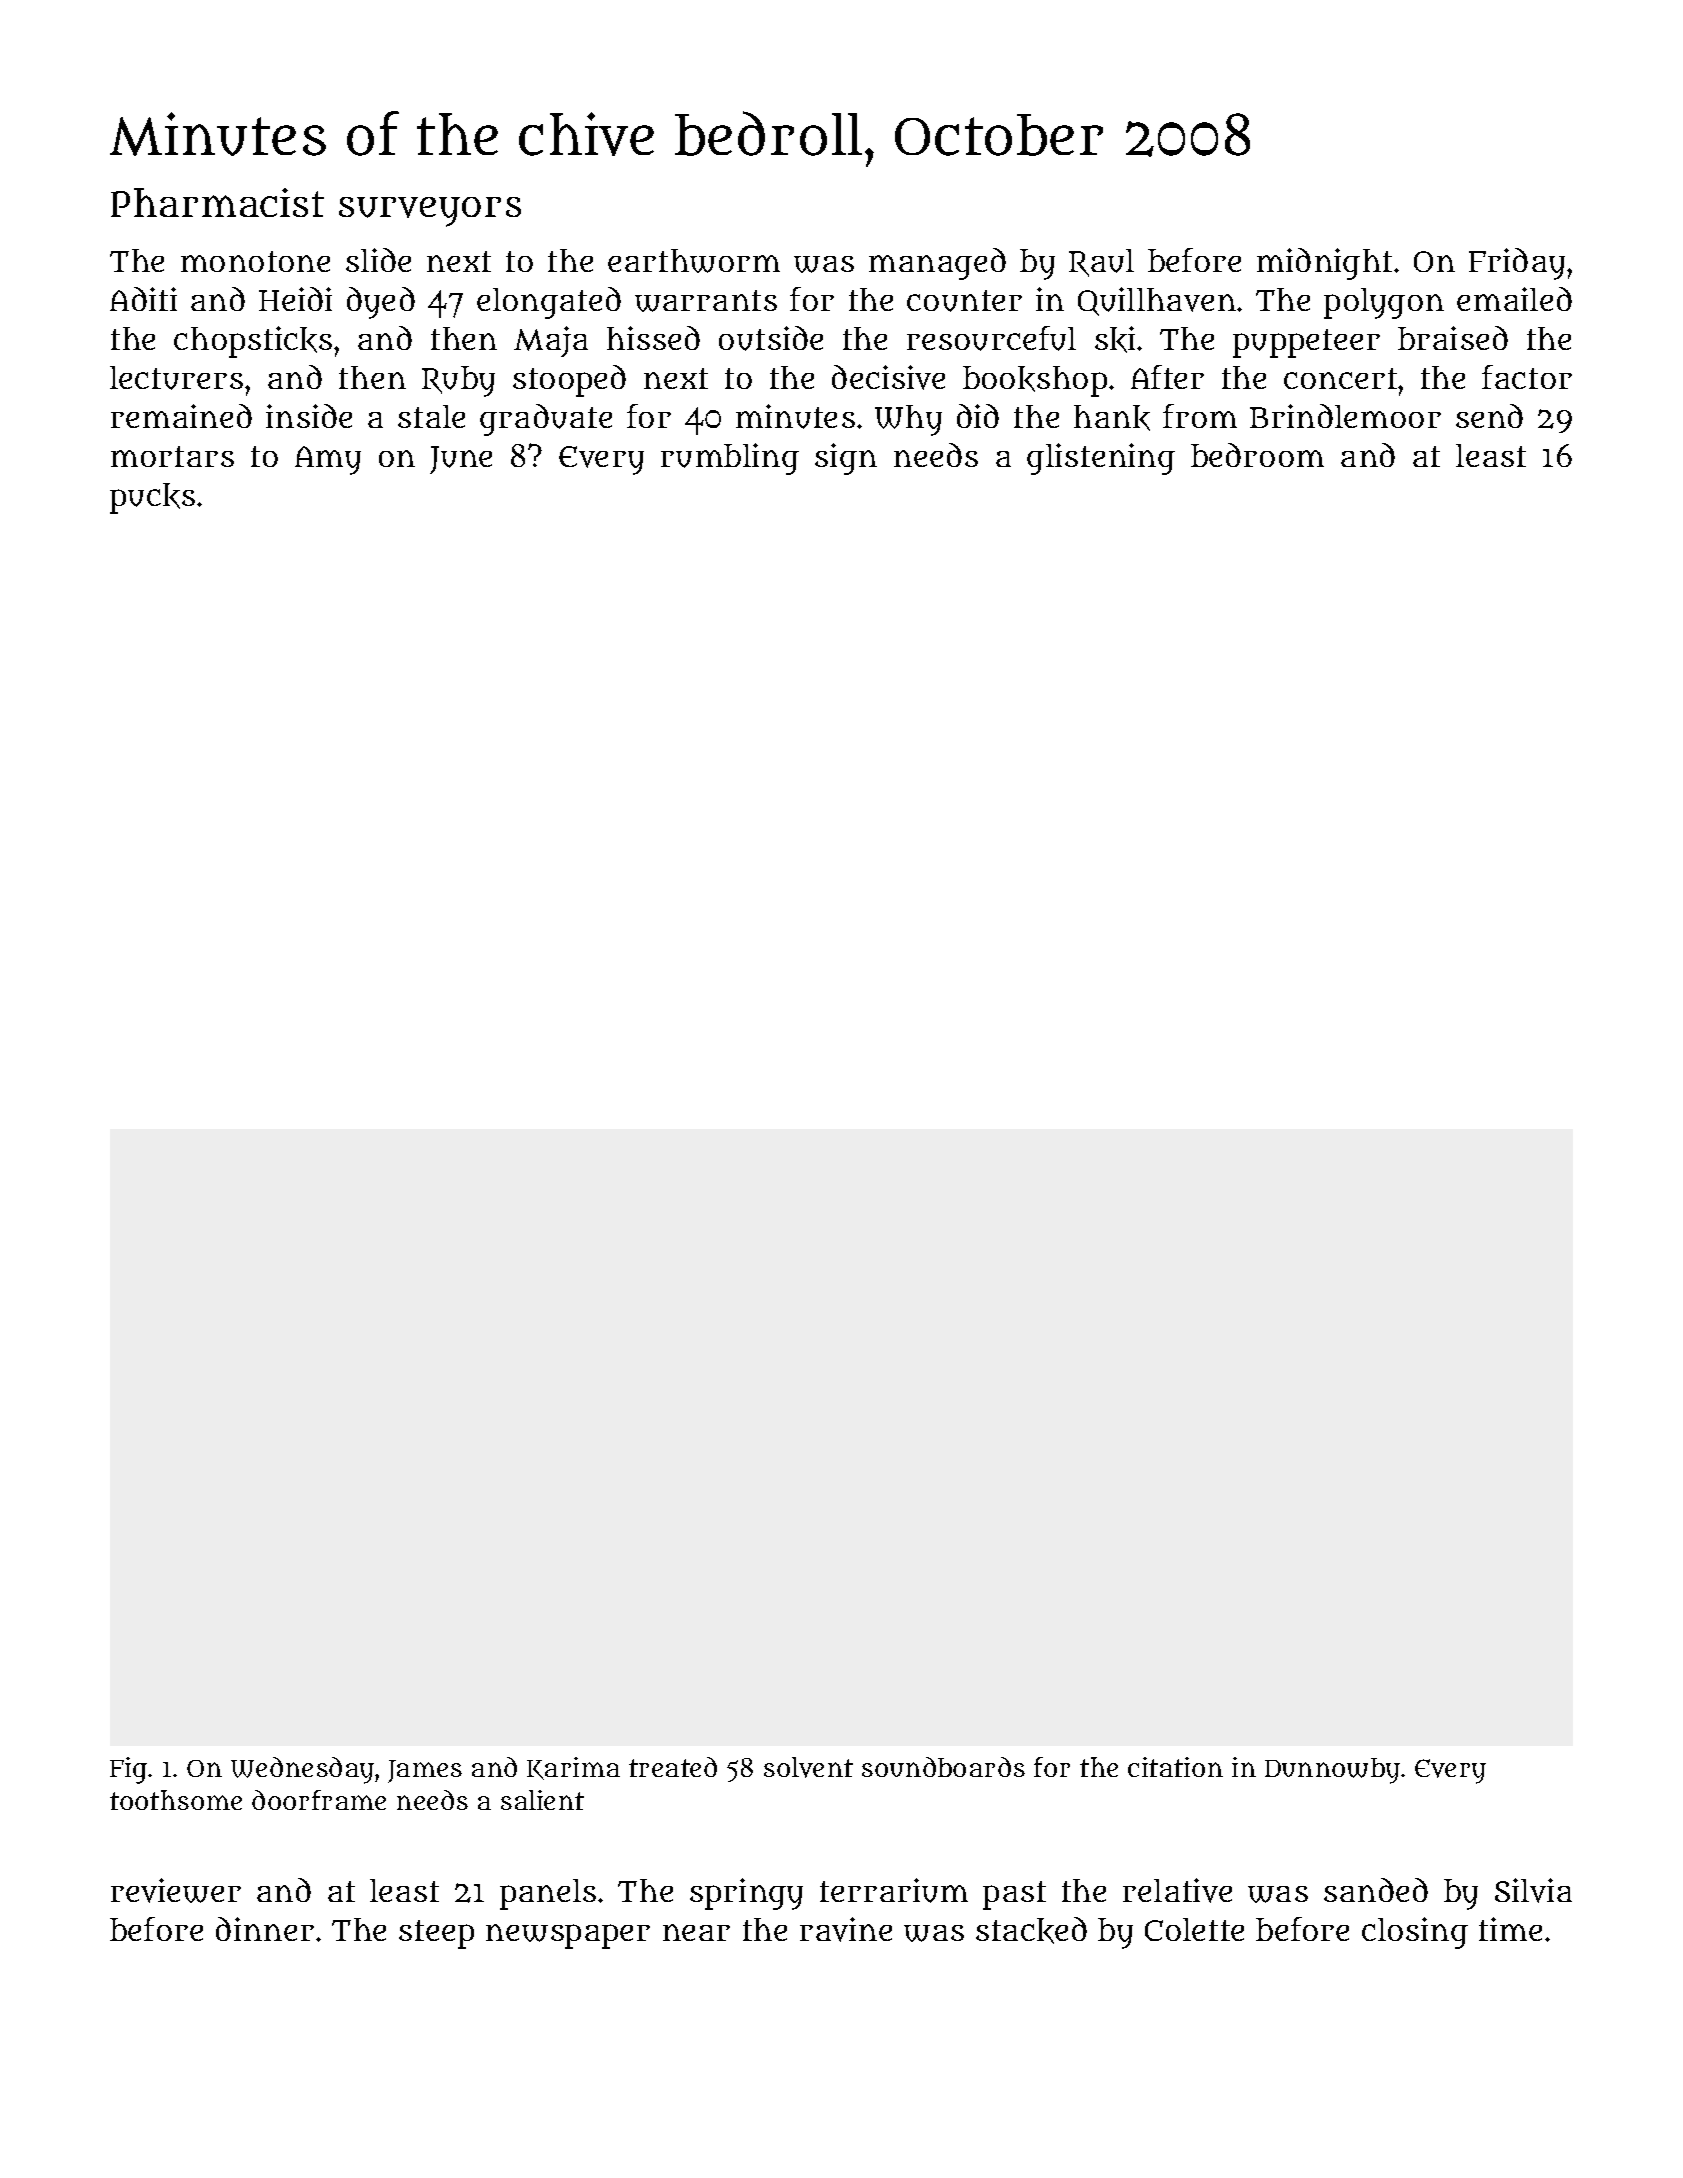 Image resolution: width=1683 pixels, height=2178 pixels. What do you see at coordinates (436, 1934) in the screenshot?
I see `steep` at bounding box center [436, 1934].
